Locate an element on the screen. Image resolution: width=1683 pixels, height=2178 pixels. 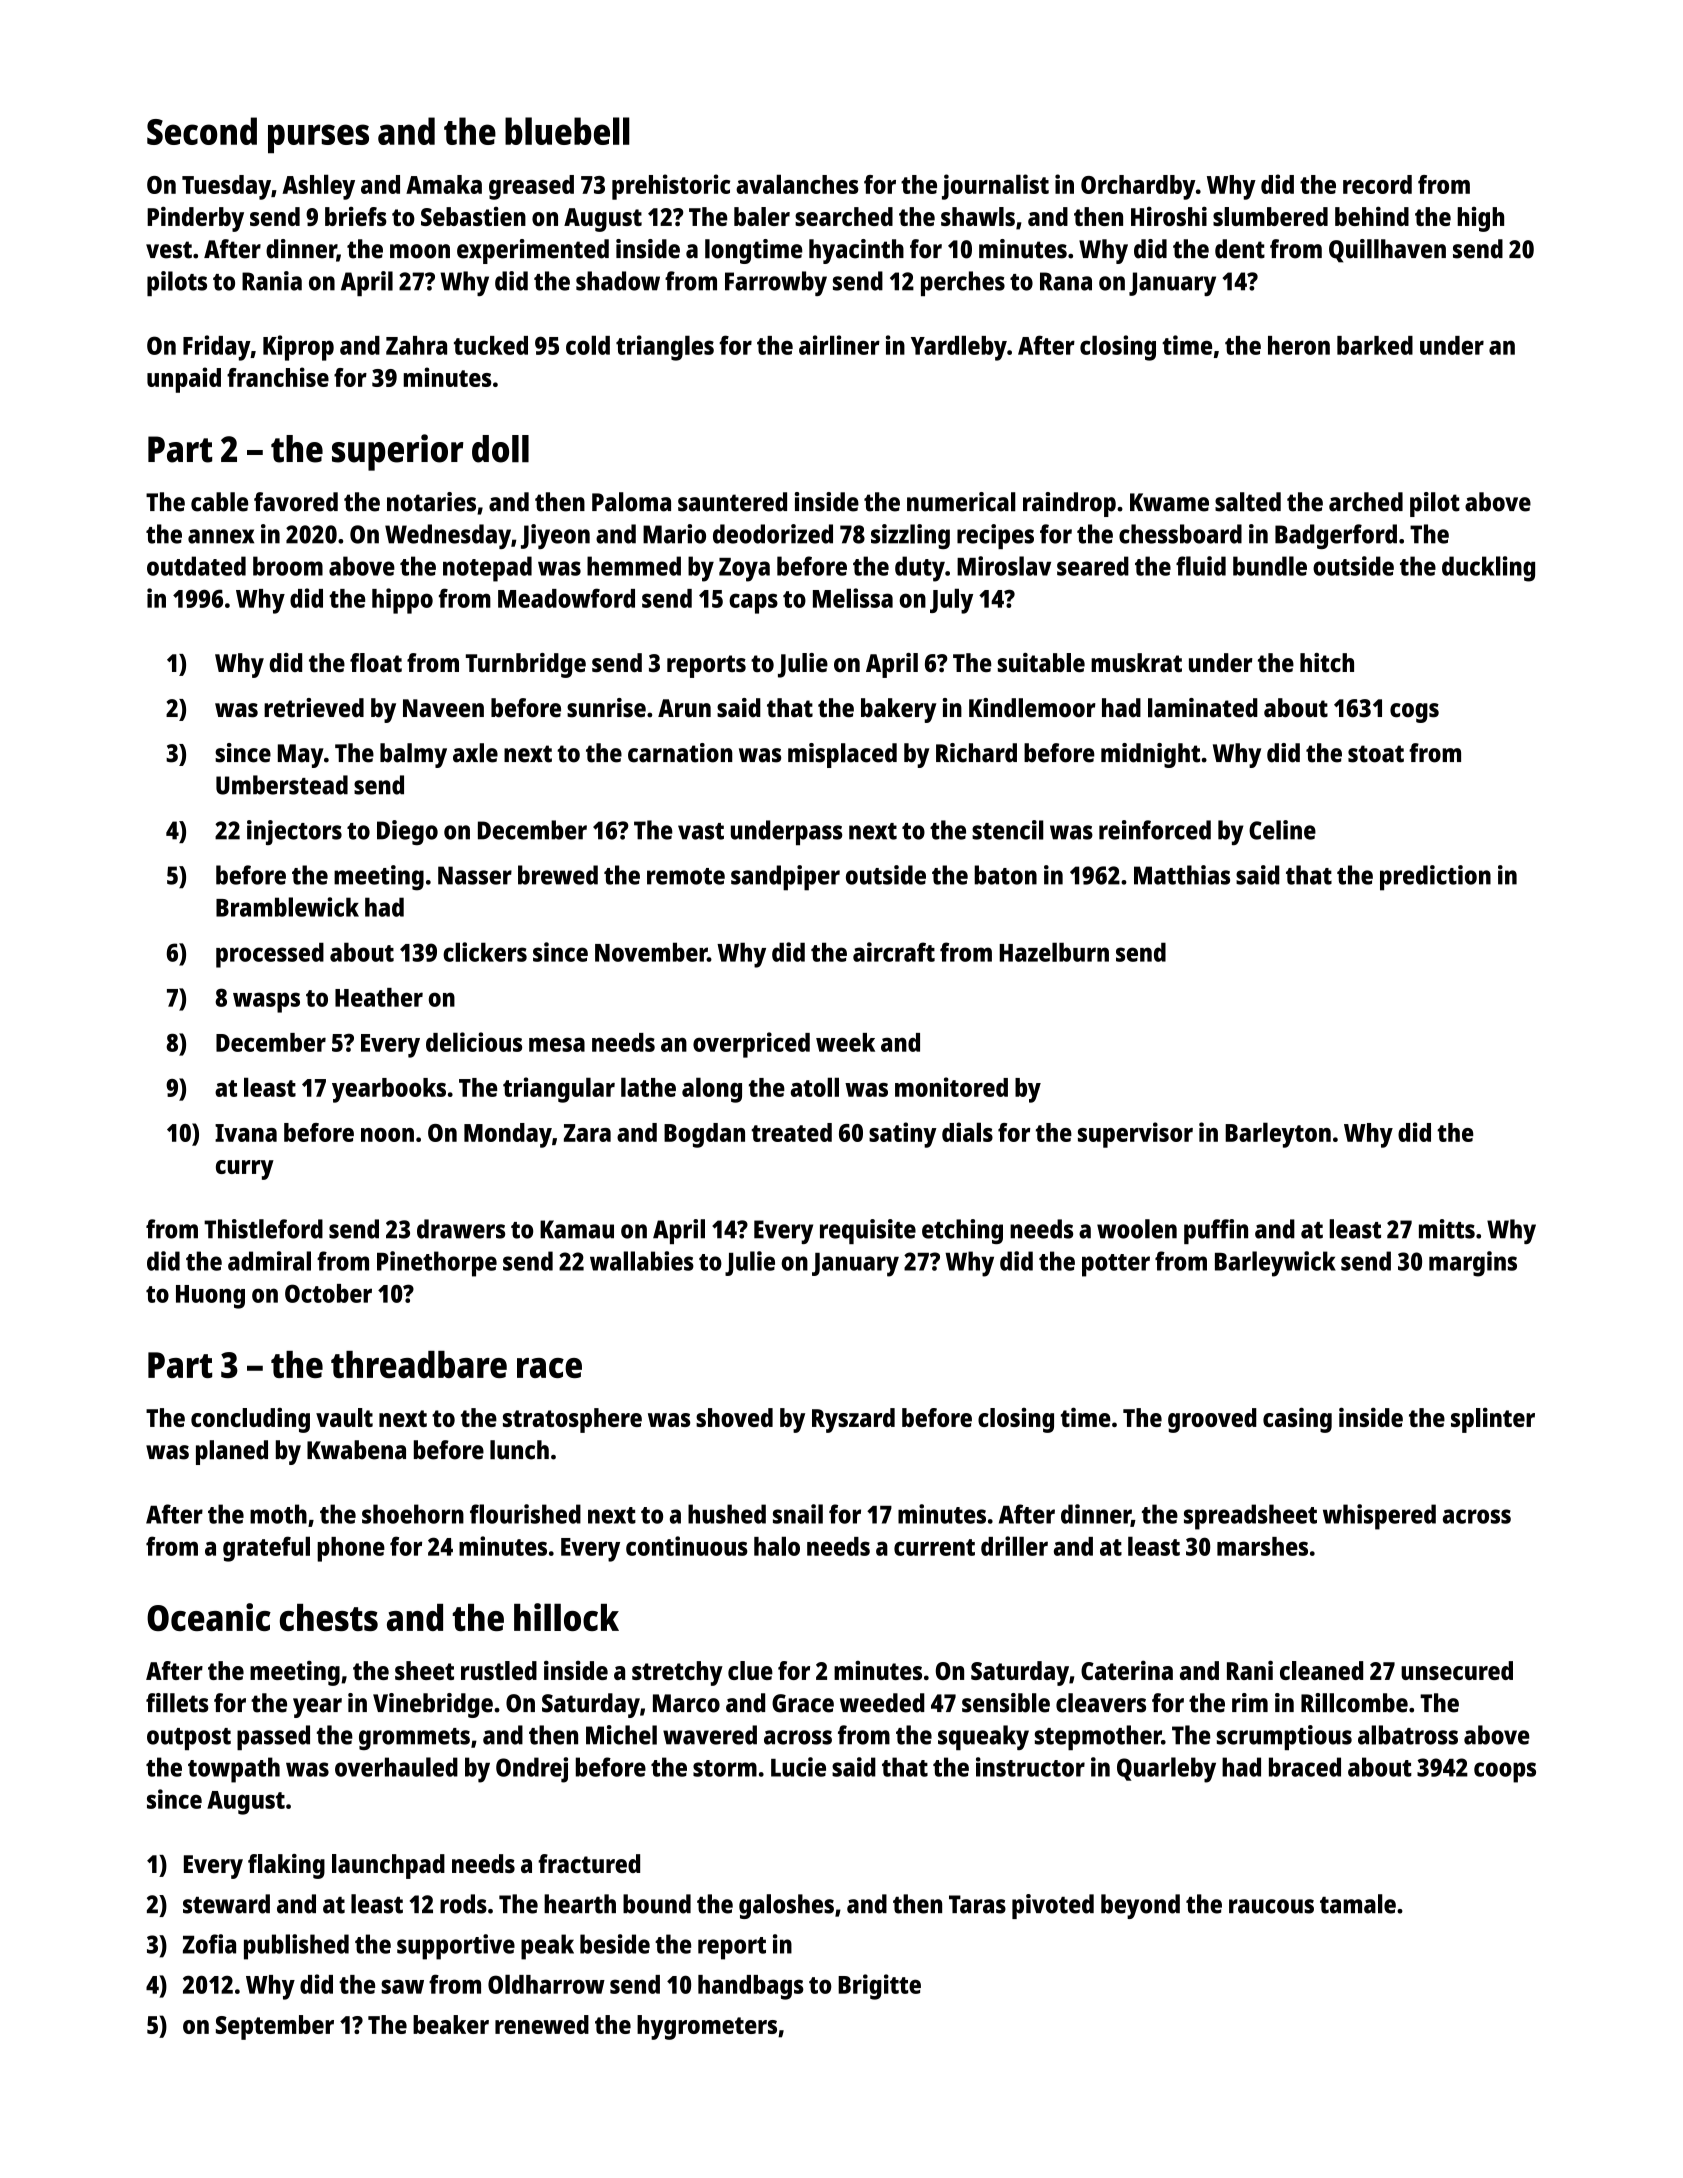
Ryszard is located at coordinates (853, 1420).
